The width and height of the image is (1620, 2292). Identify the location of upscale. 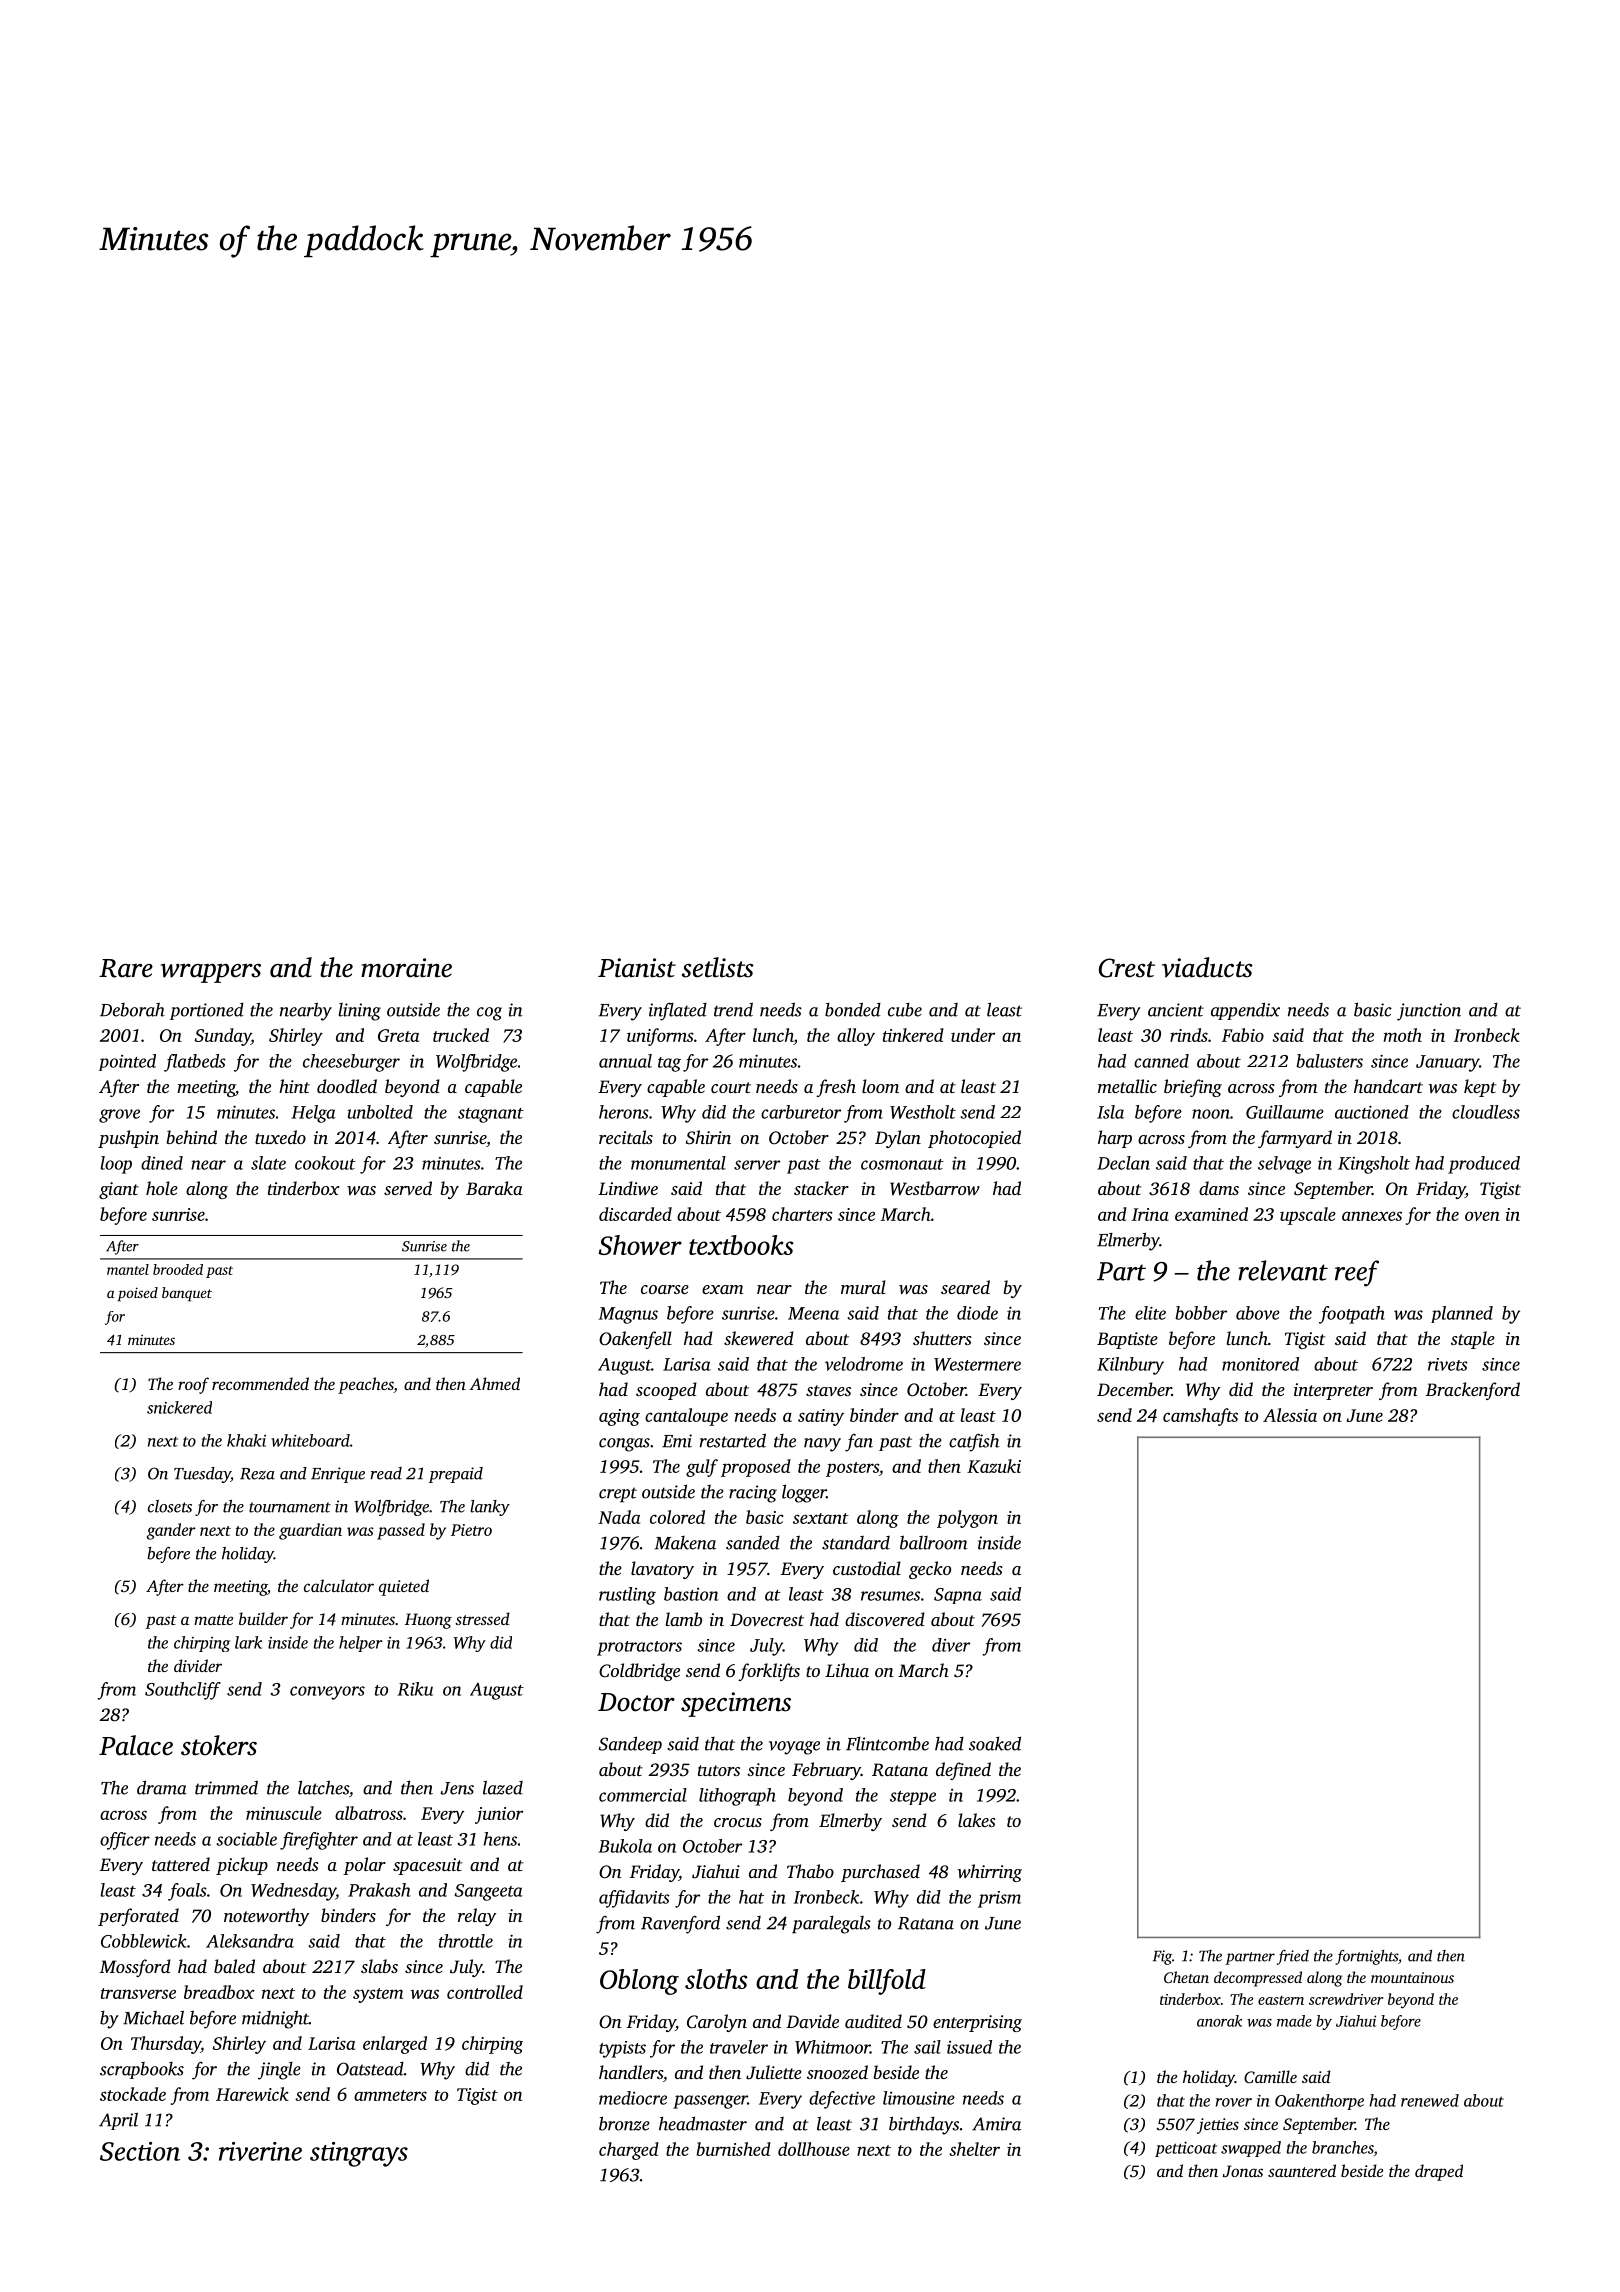
(1308, 1216).
